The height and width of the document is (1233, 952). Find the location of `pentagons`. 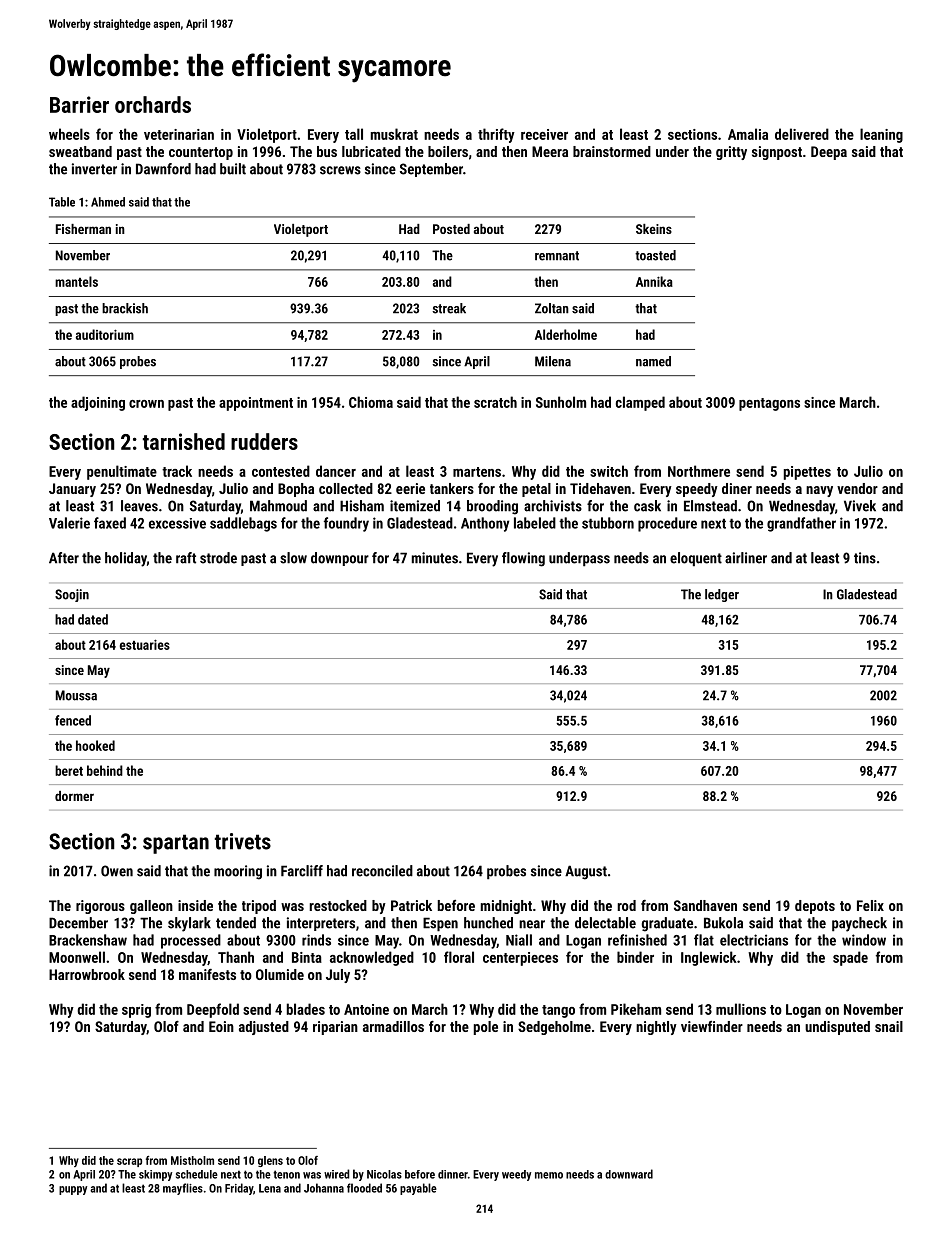

pentagons is located at coordinates (769, 404).
